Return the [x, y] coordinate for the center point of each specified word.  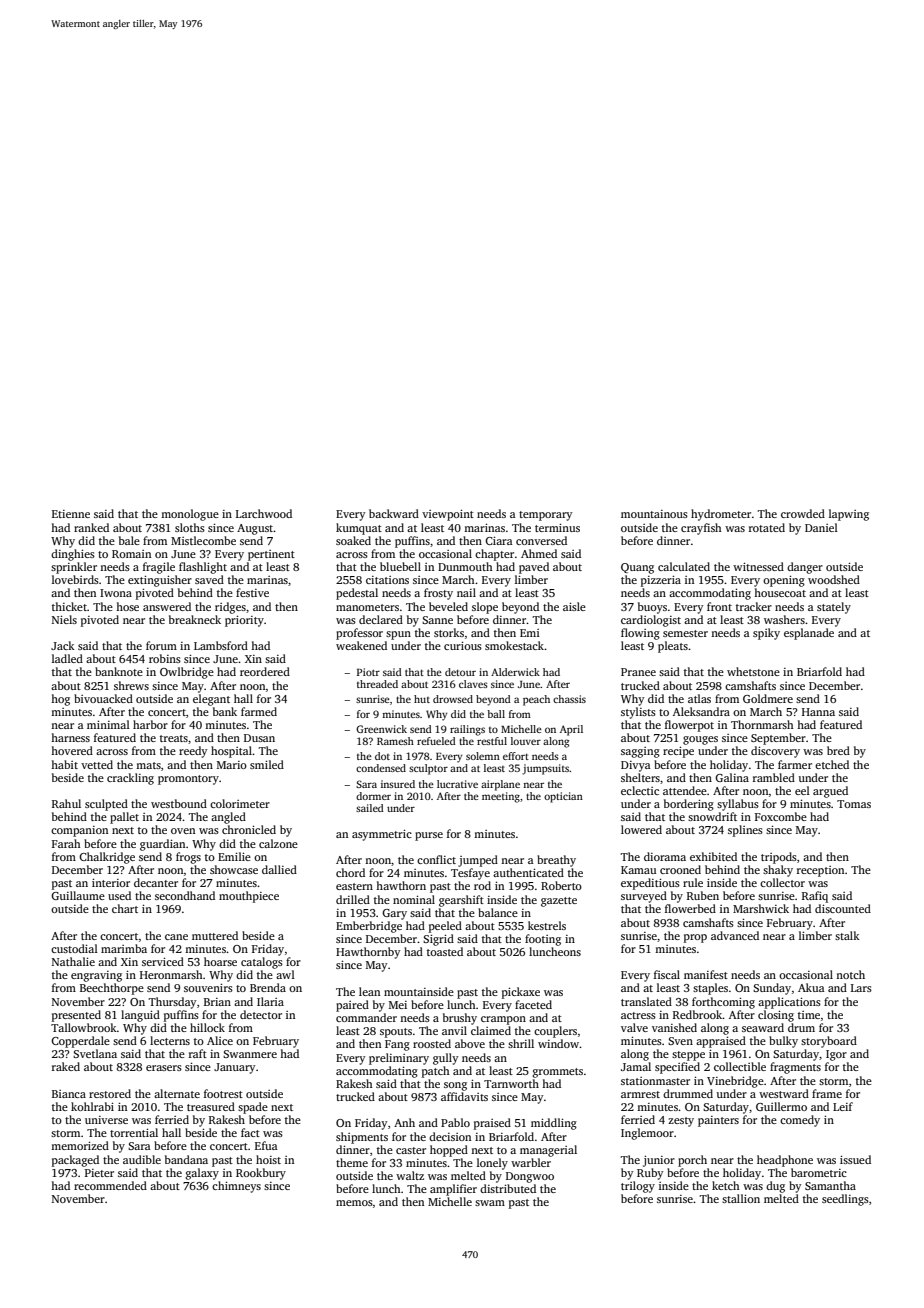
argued [830, 792]
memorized [80, 1145]
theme [352, 1162]
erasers [164, 1068]
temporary [545, 516]
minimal [108, 724]
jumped [478, 861]
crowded [803, 513]
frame [827, 1093]
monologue [190, 515]
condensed [381, 768]
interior [111, 882]
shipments [362, 1138]
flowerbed [690, 908]
